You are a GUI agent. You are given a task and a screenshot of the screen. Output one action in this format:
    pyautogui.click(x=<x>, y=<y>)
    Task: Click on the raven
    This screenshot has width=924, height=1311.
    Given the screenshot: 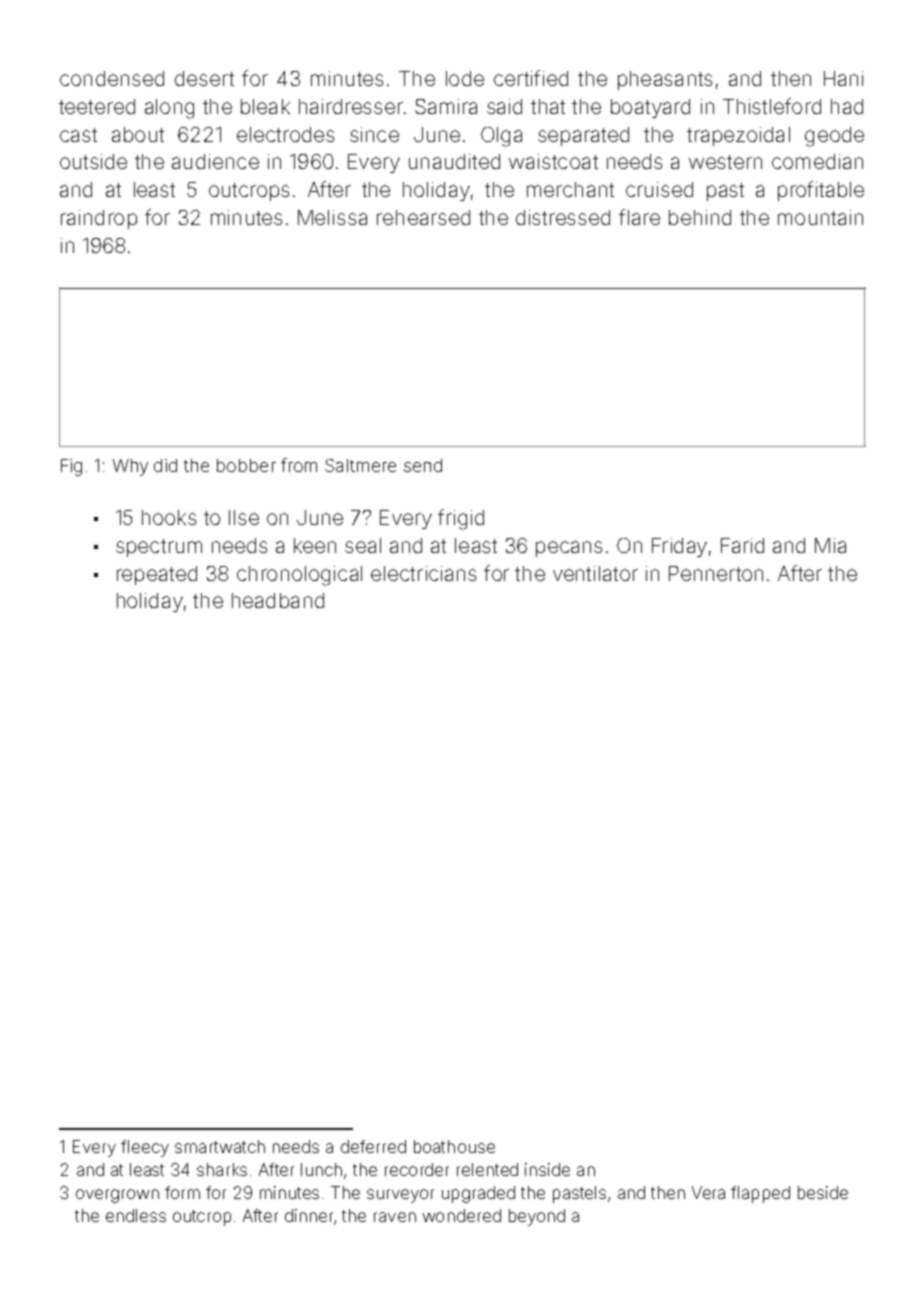 What is the action you would take?
    pyautogui.click(x=395, y=1217)
